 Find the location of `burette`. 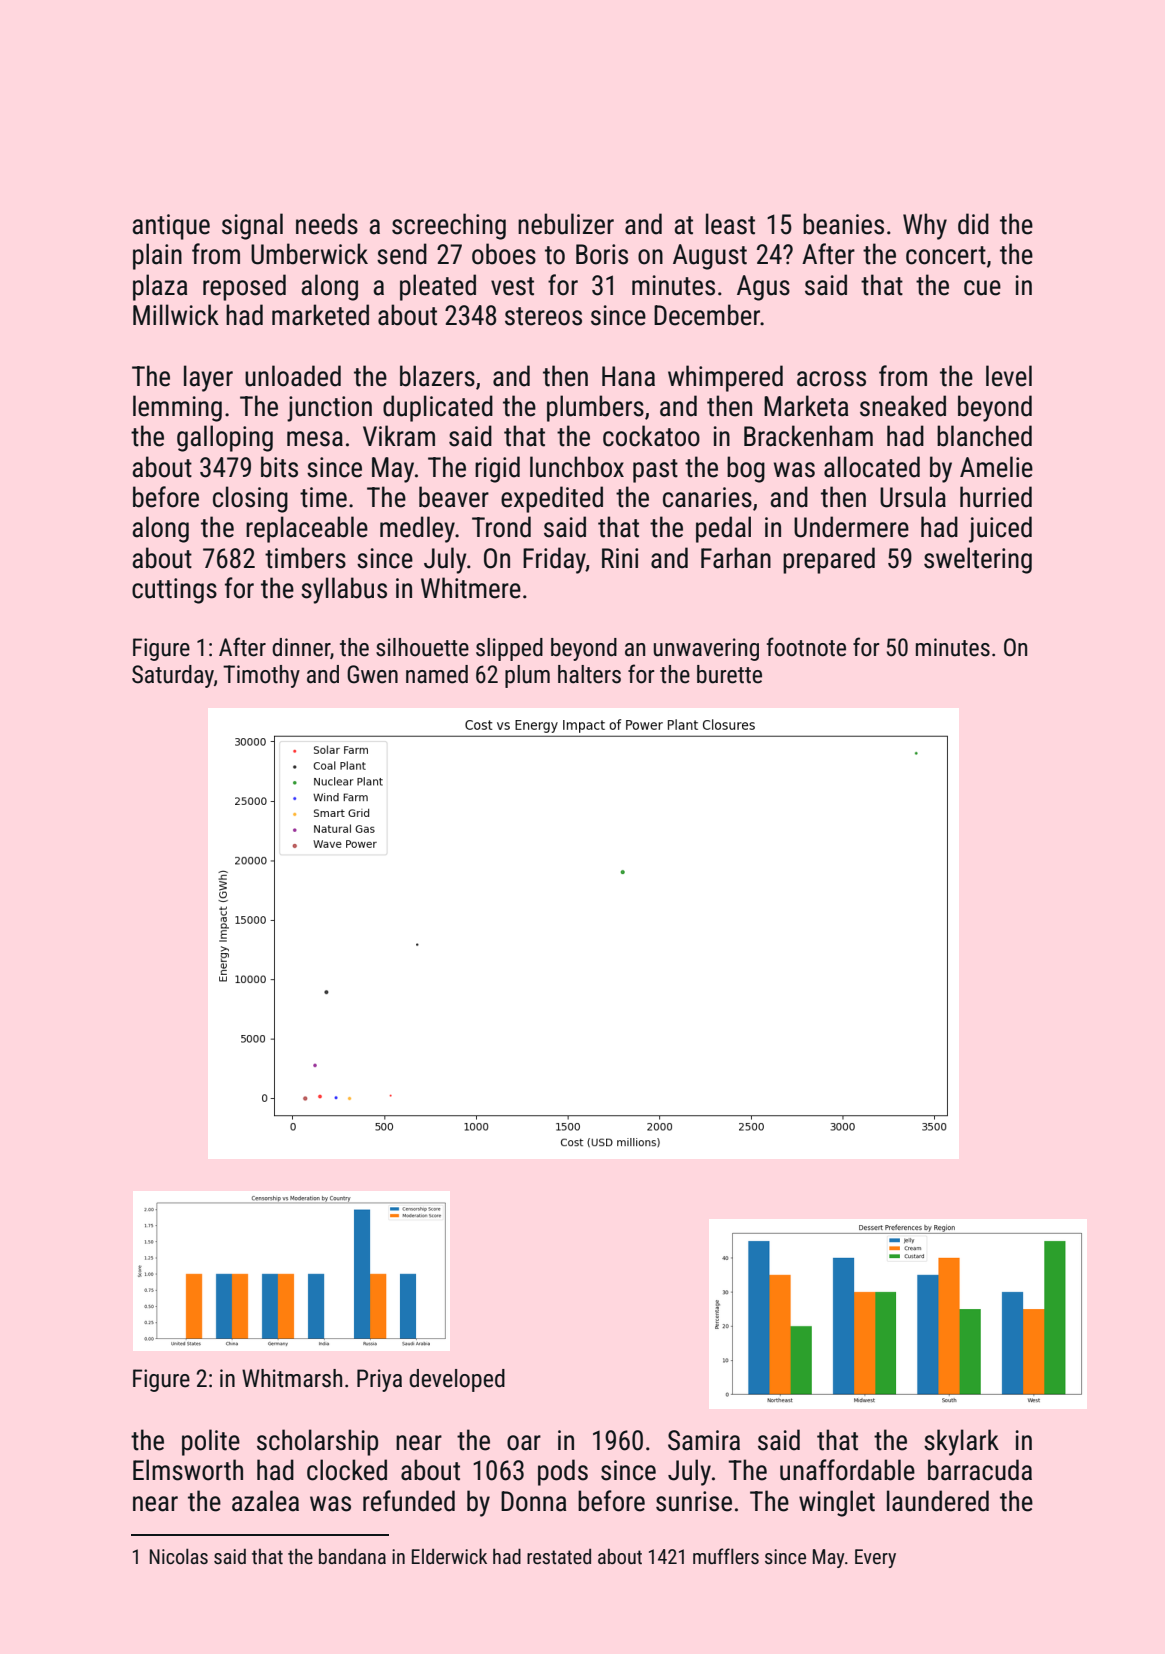

burette is located at coordinates (729, 674).
